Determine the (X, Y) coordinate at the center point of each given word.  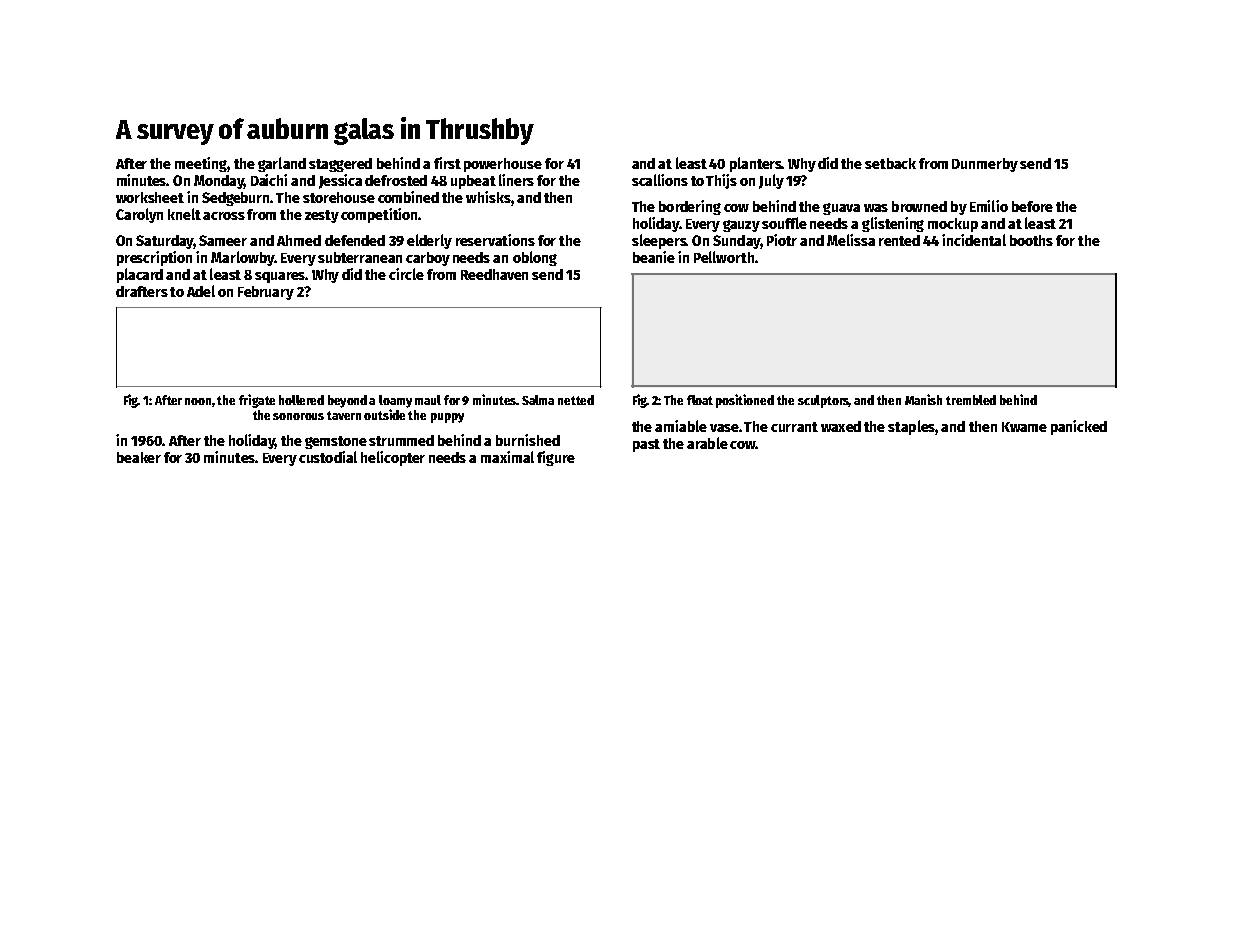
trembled (971, 400)
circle (406, 274)
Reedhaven (494, 274)
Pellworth (724, 257)
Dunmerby (985, 165)
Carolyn (139, 215)
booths (1031, 240)
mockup (953, 225)
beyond (347, 401)
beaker (139, 457)
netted (576, 400)
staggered (340, 165)
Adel (201, 291)
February (266, 293)
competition (379, 215)
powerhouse (503, 165)
